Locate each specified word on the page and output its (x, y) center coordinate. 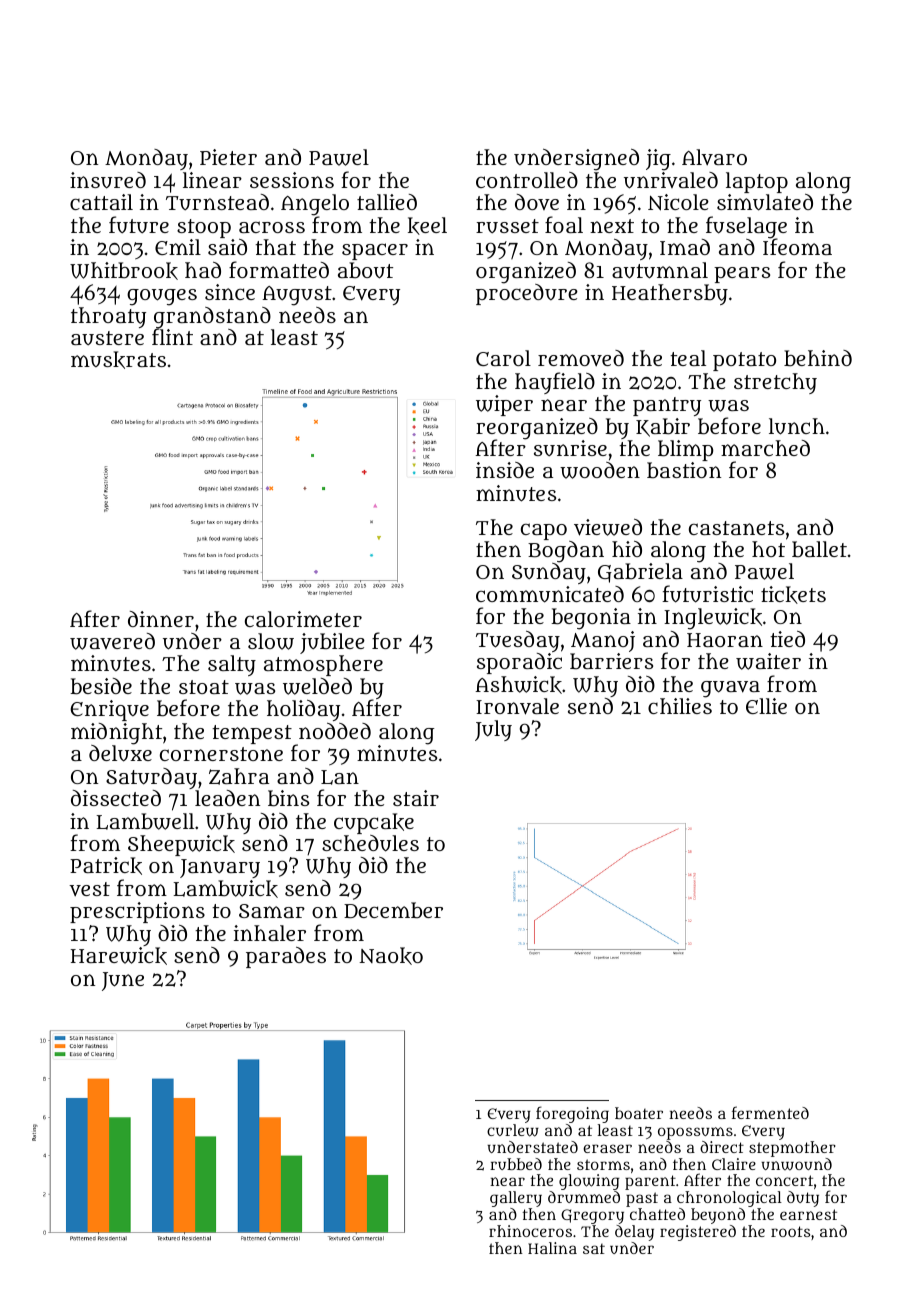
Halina (552, 1248)
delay (634, 1233)
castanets (736, 528)
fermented (770, 1112)
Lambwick (225, 889)
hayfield (555, 383)
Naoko (391, 956)
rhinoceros (530, 1231)
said (227, 247)
